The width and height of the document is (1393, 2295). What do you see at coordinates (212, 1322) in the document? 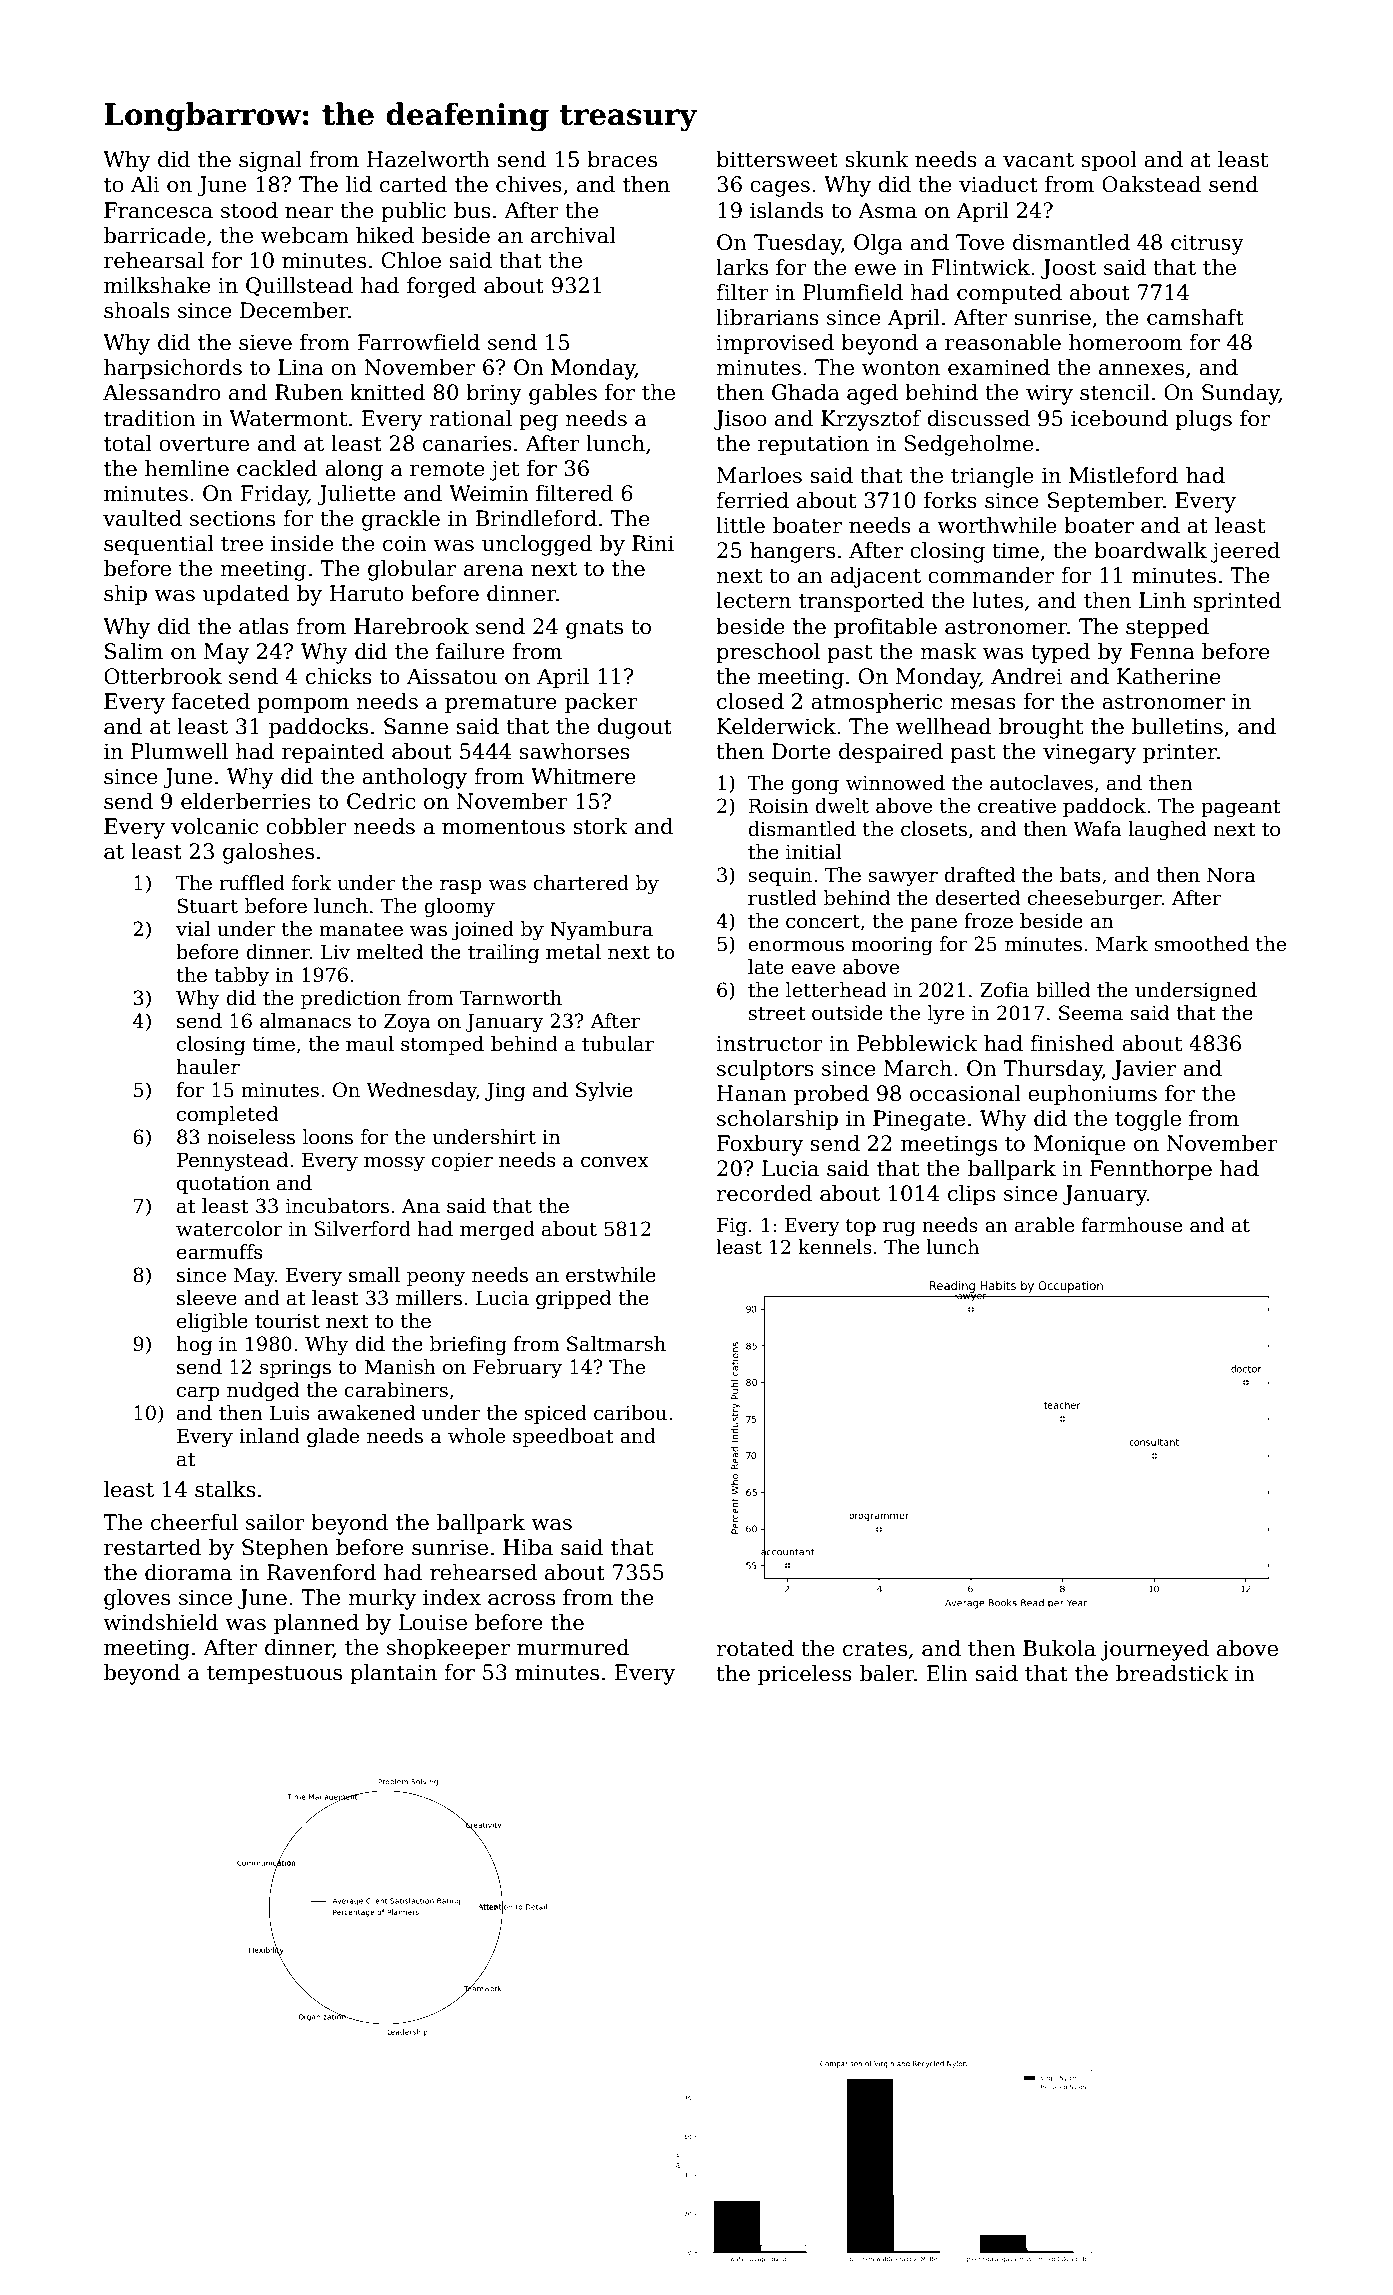
I see `eligible` at bounding box center [212, 1322].
